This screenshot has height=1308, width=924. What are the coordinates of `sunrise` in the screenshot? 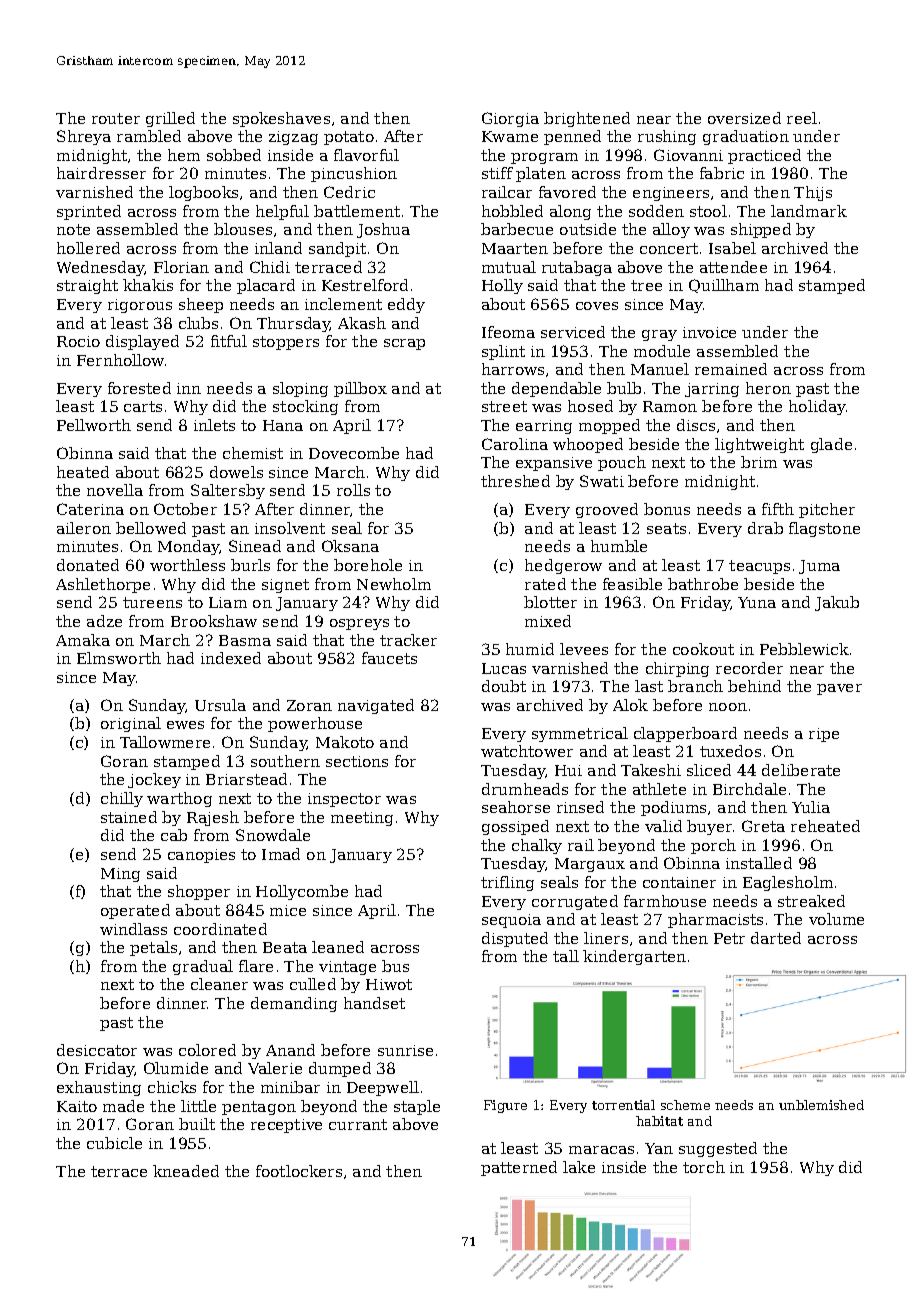 It's located at (405, 1050).
